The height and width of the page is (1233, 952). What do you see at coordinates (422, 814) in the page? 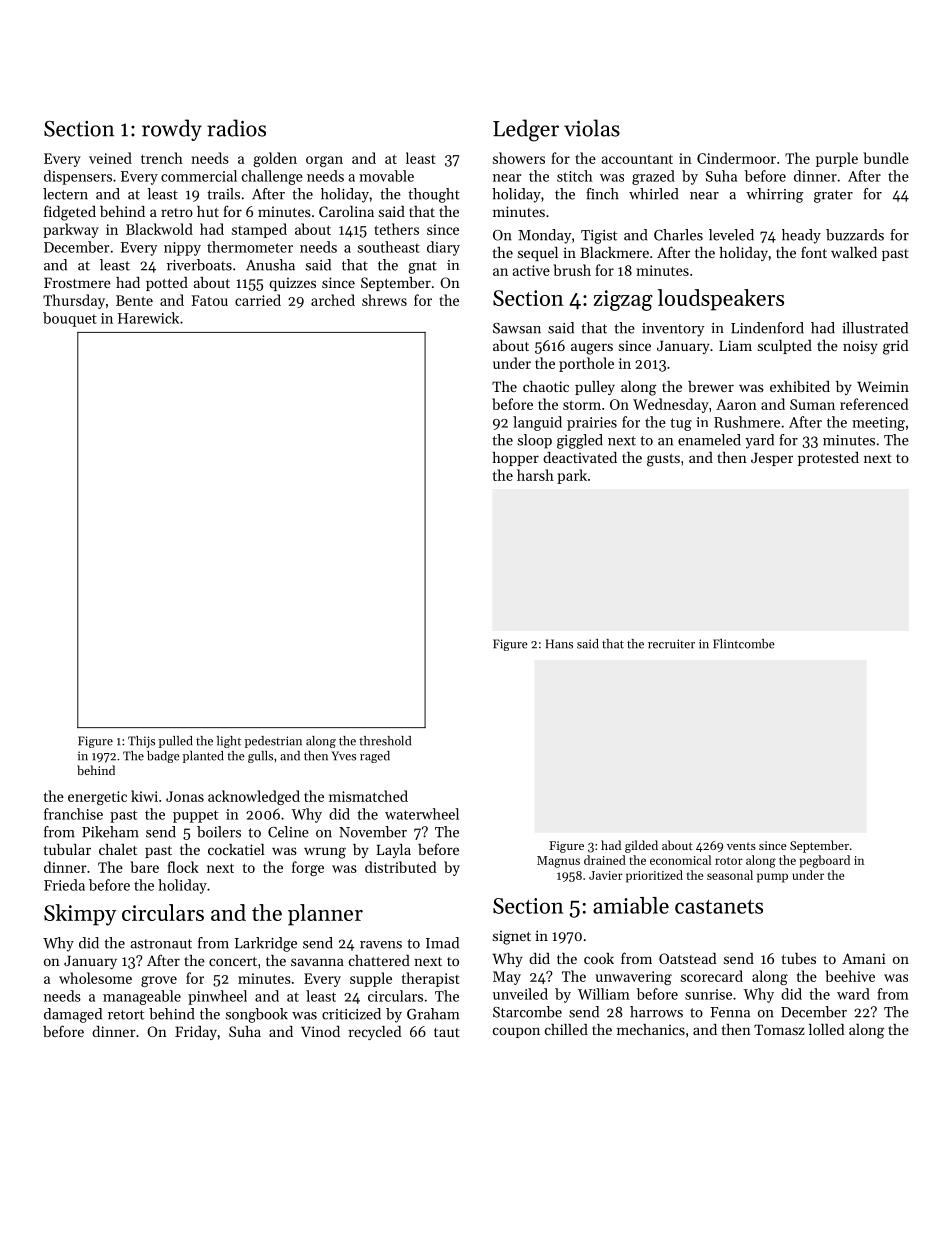
I see `waterwheel` at bounding box center [422, 814].
